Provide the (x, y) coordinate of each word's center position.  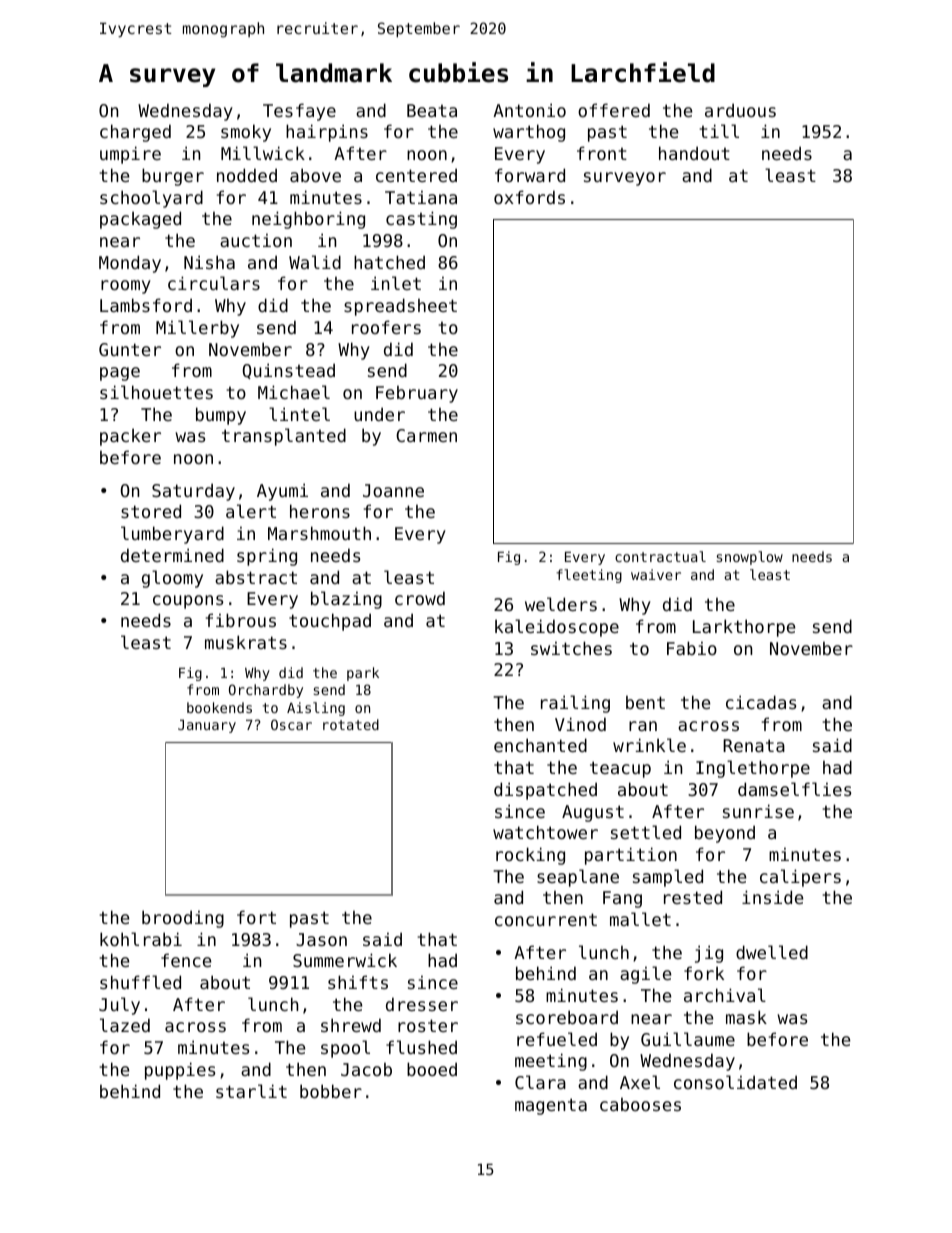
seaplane (578, 878)
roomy (126, 287)
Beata (432, 110)
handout (694, 153)
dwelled (772, 952)
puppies (180, 1071)
